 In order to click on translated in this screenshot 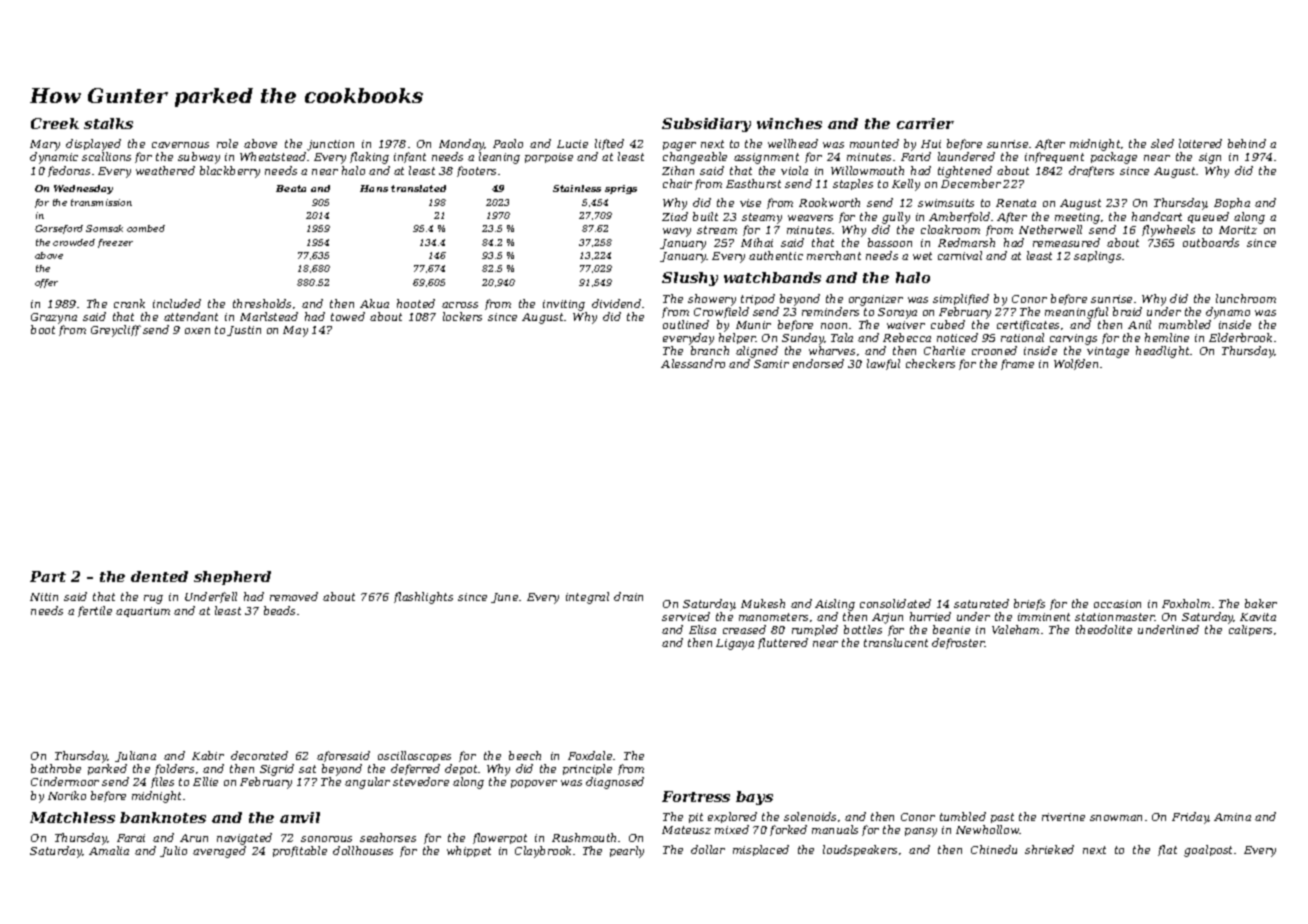, I will do `click(418, 188)`.
